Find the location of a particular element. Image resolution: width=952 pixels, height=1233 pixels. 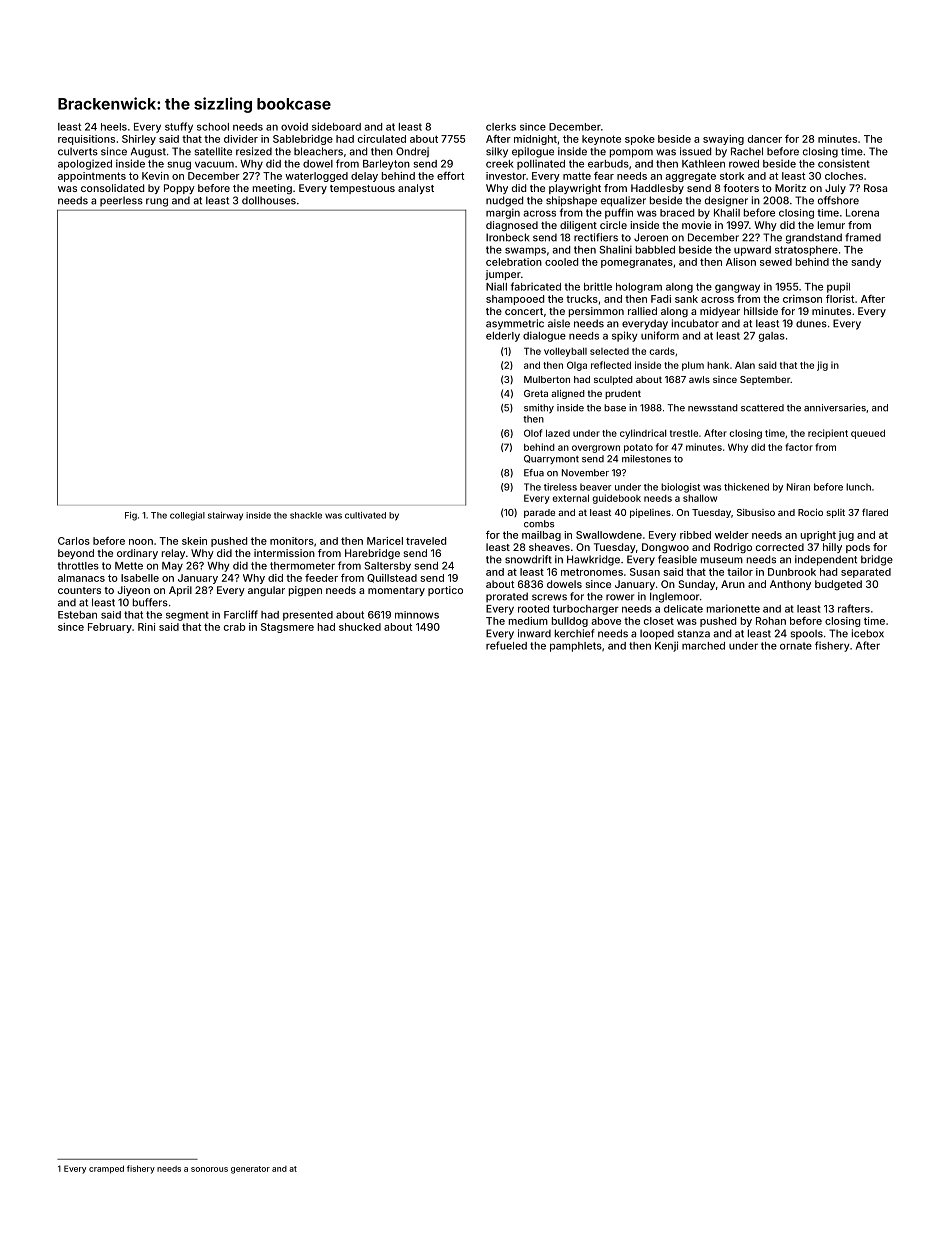

sonorous is located at coordinates (209, 1169).
